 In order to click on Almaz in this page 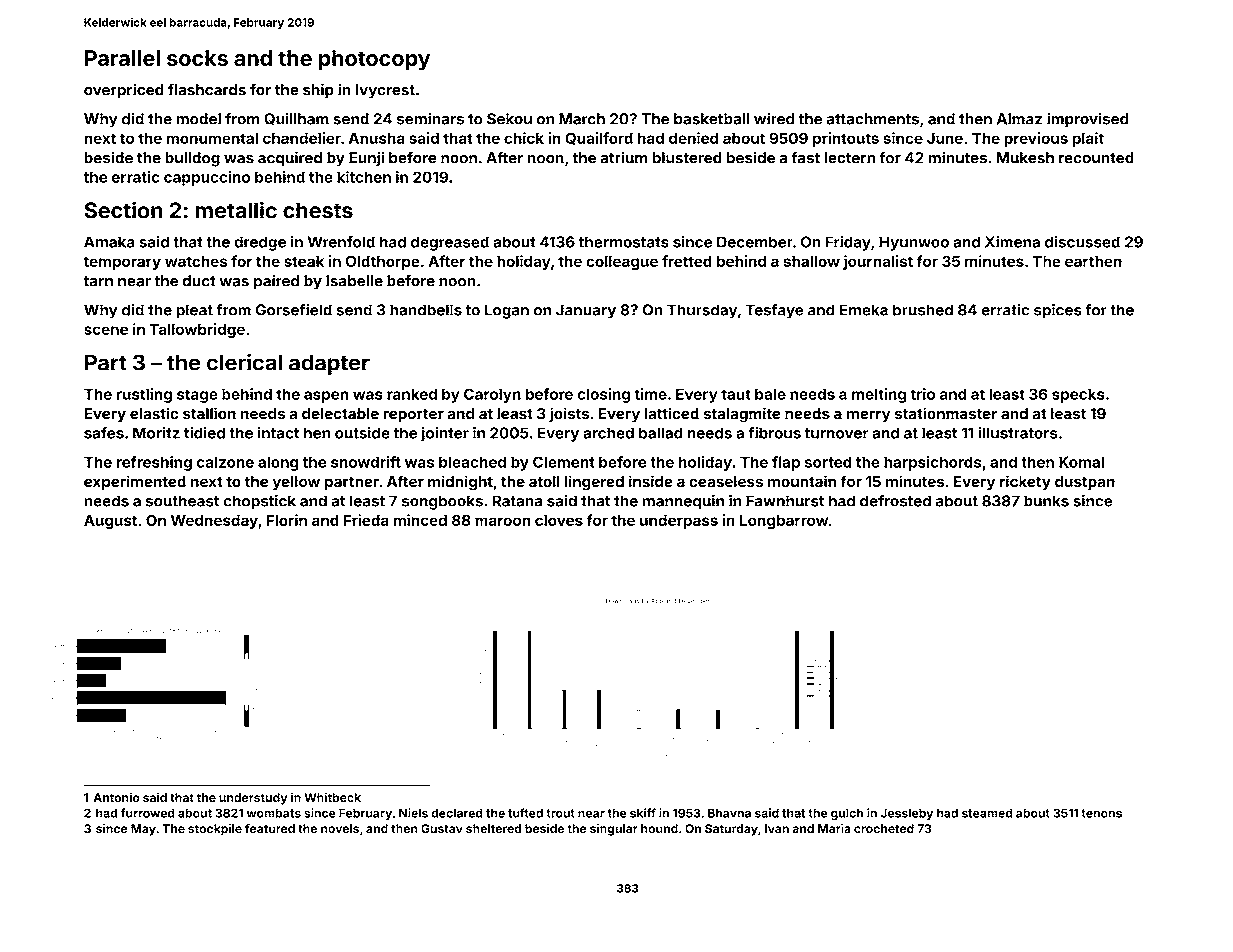, I will do `click(1019, 119)`.
